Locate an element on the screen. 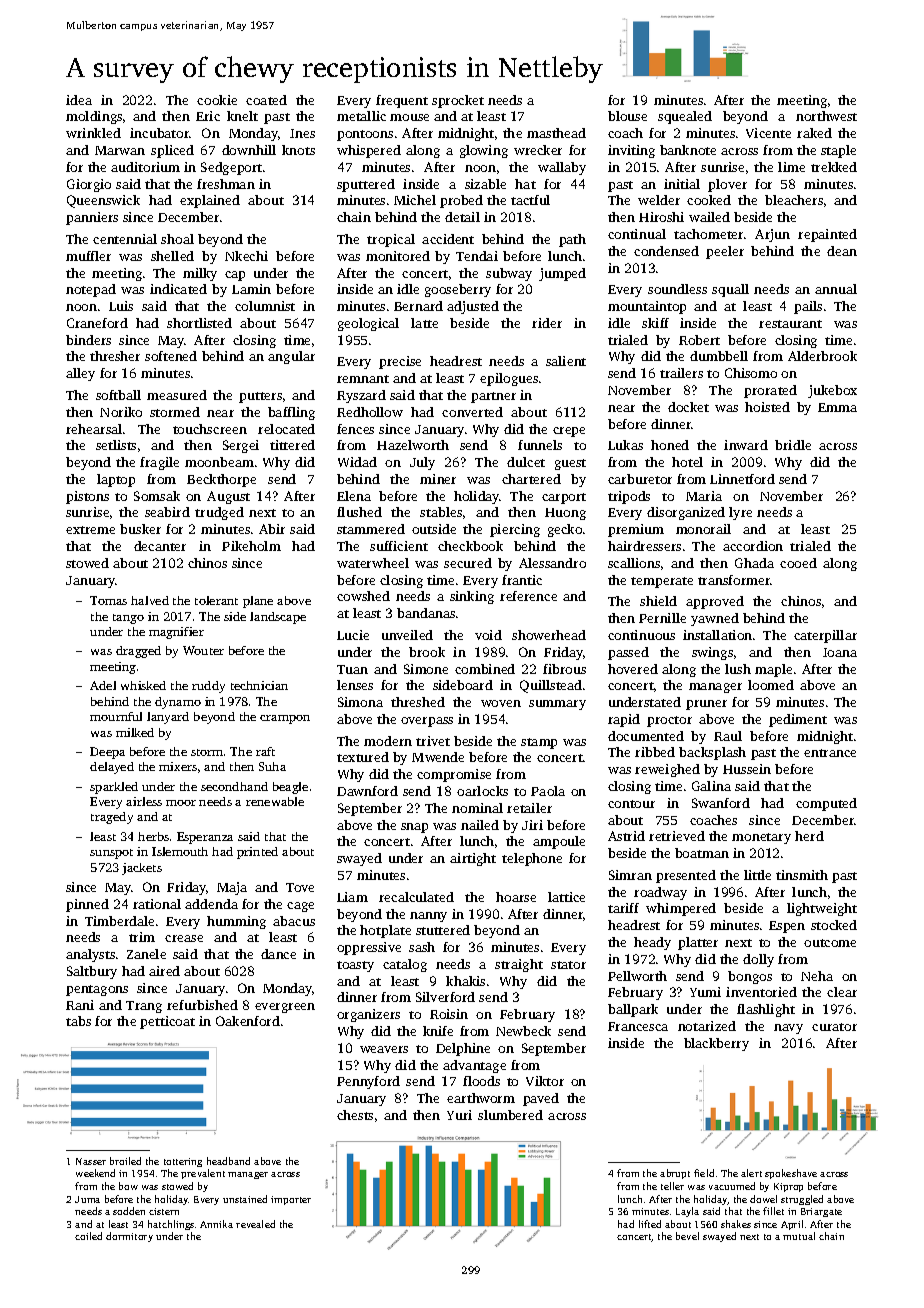  probed is located at coordinates (461, 201).
